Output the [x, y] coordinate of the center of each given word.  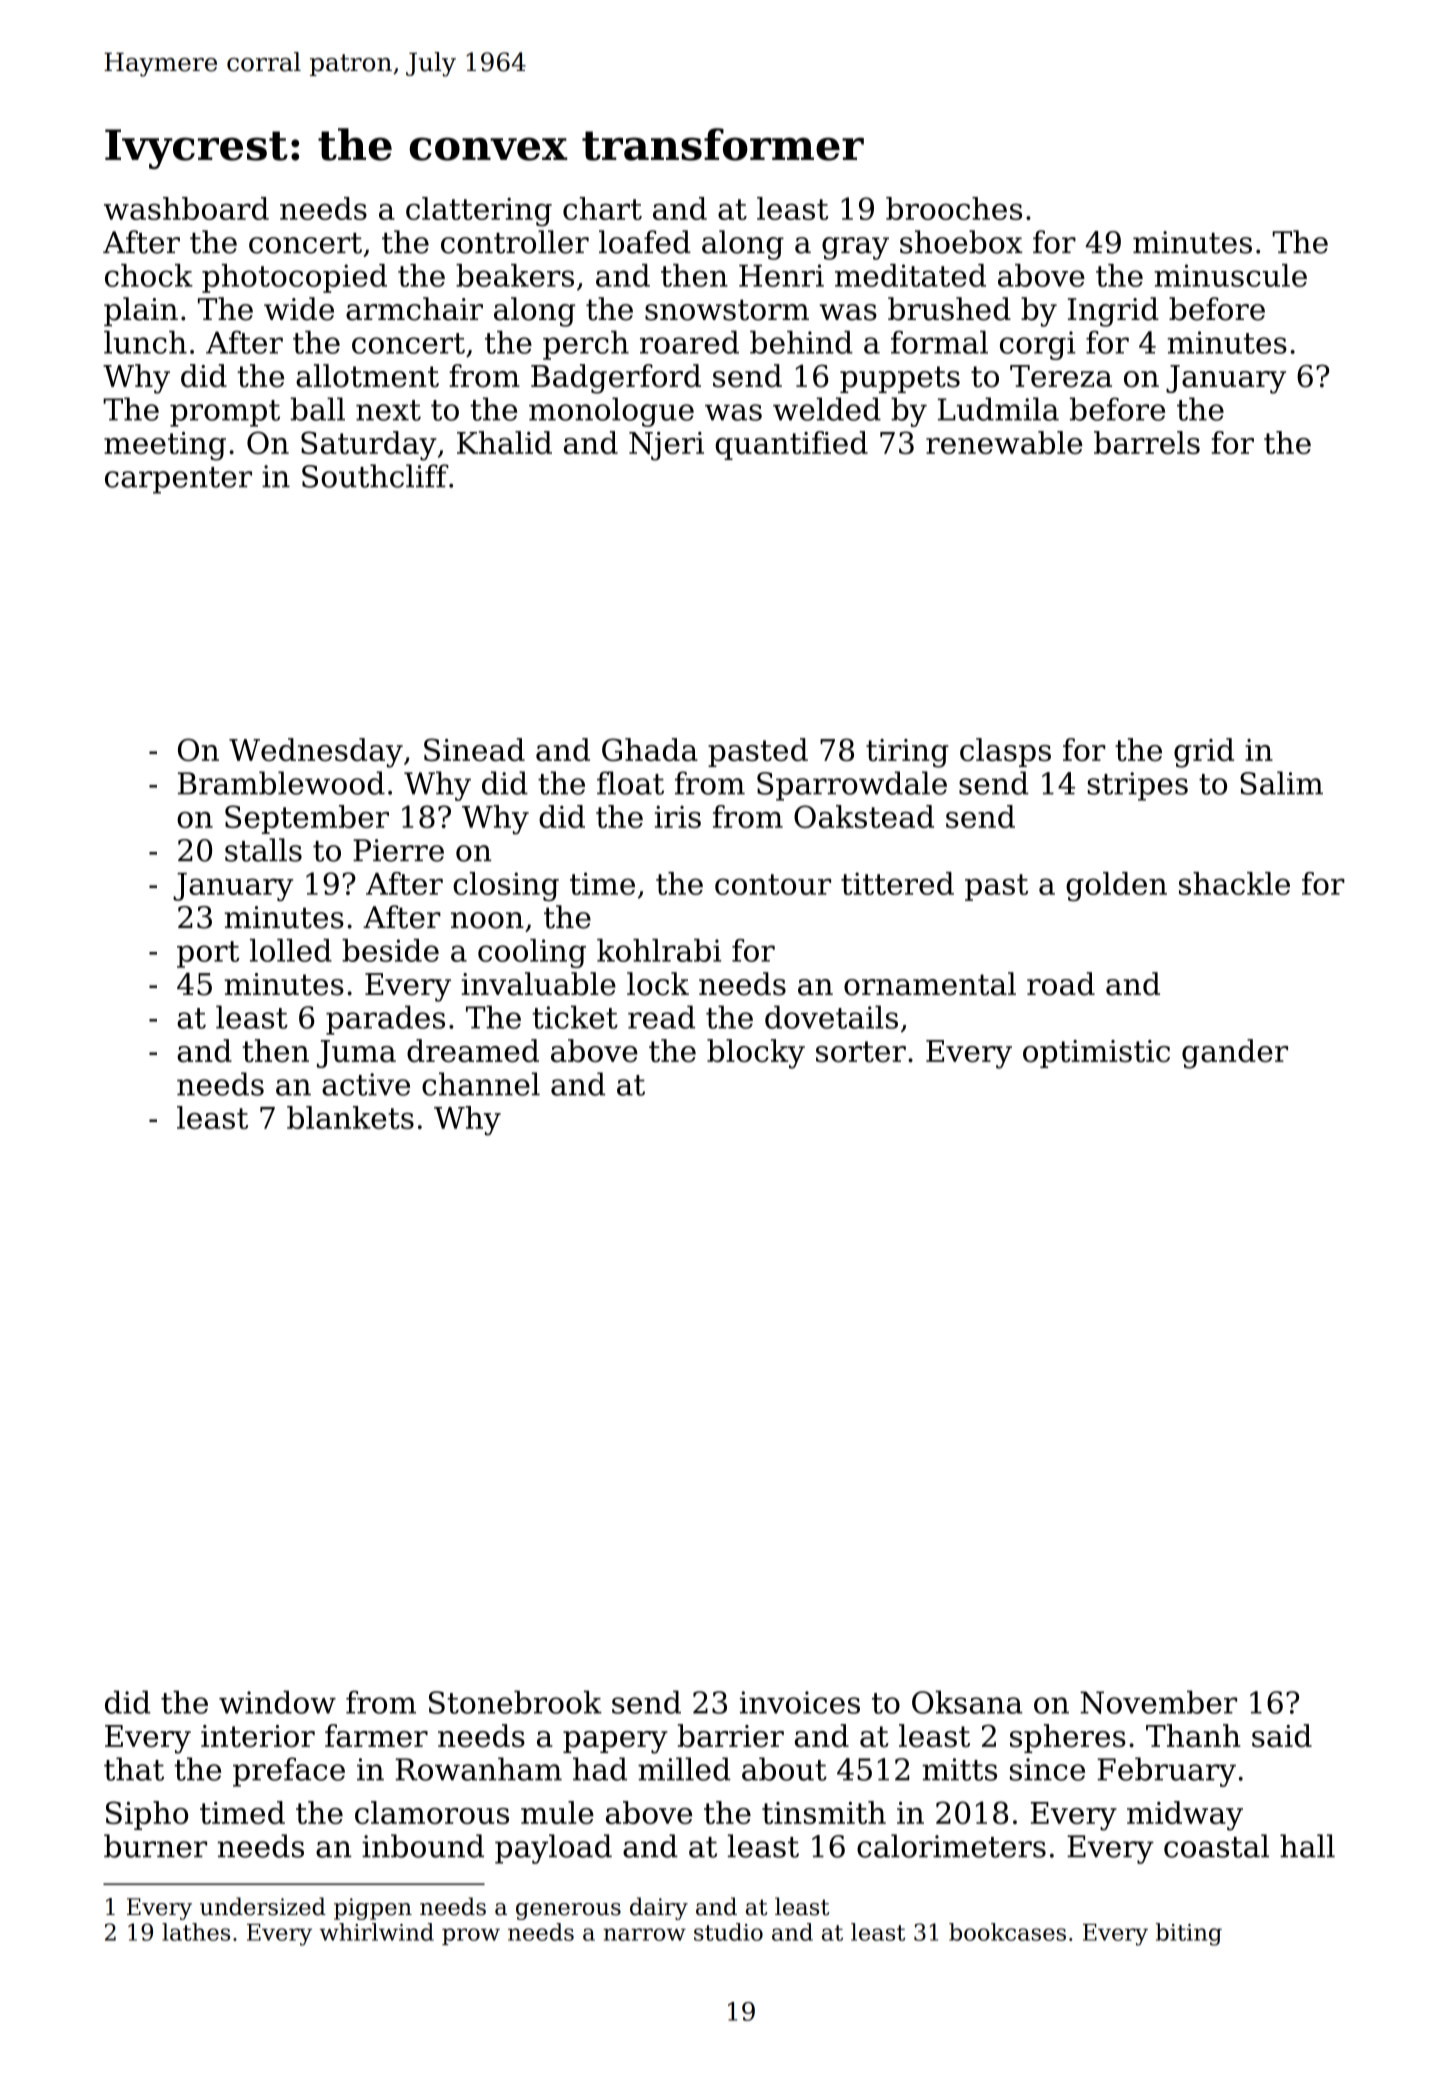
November [1158, 1702]
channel [481, 1084]
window [277, 1702]
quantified [791, 445]
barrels [1147, 442]
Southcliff [375, 476]
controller [515, 242]
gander [1235, 1054]
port [208, 954]
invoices [800, 1702]
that [134, 1769]
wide [299, 309]
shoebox [961, 242]
